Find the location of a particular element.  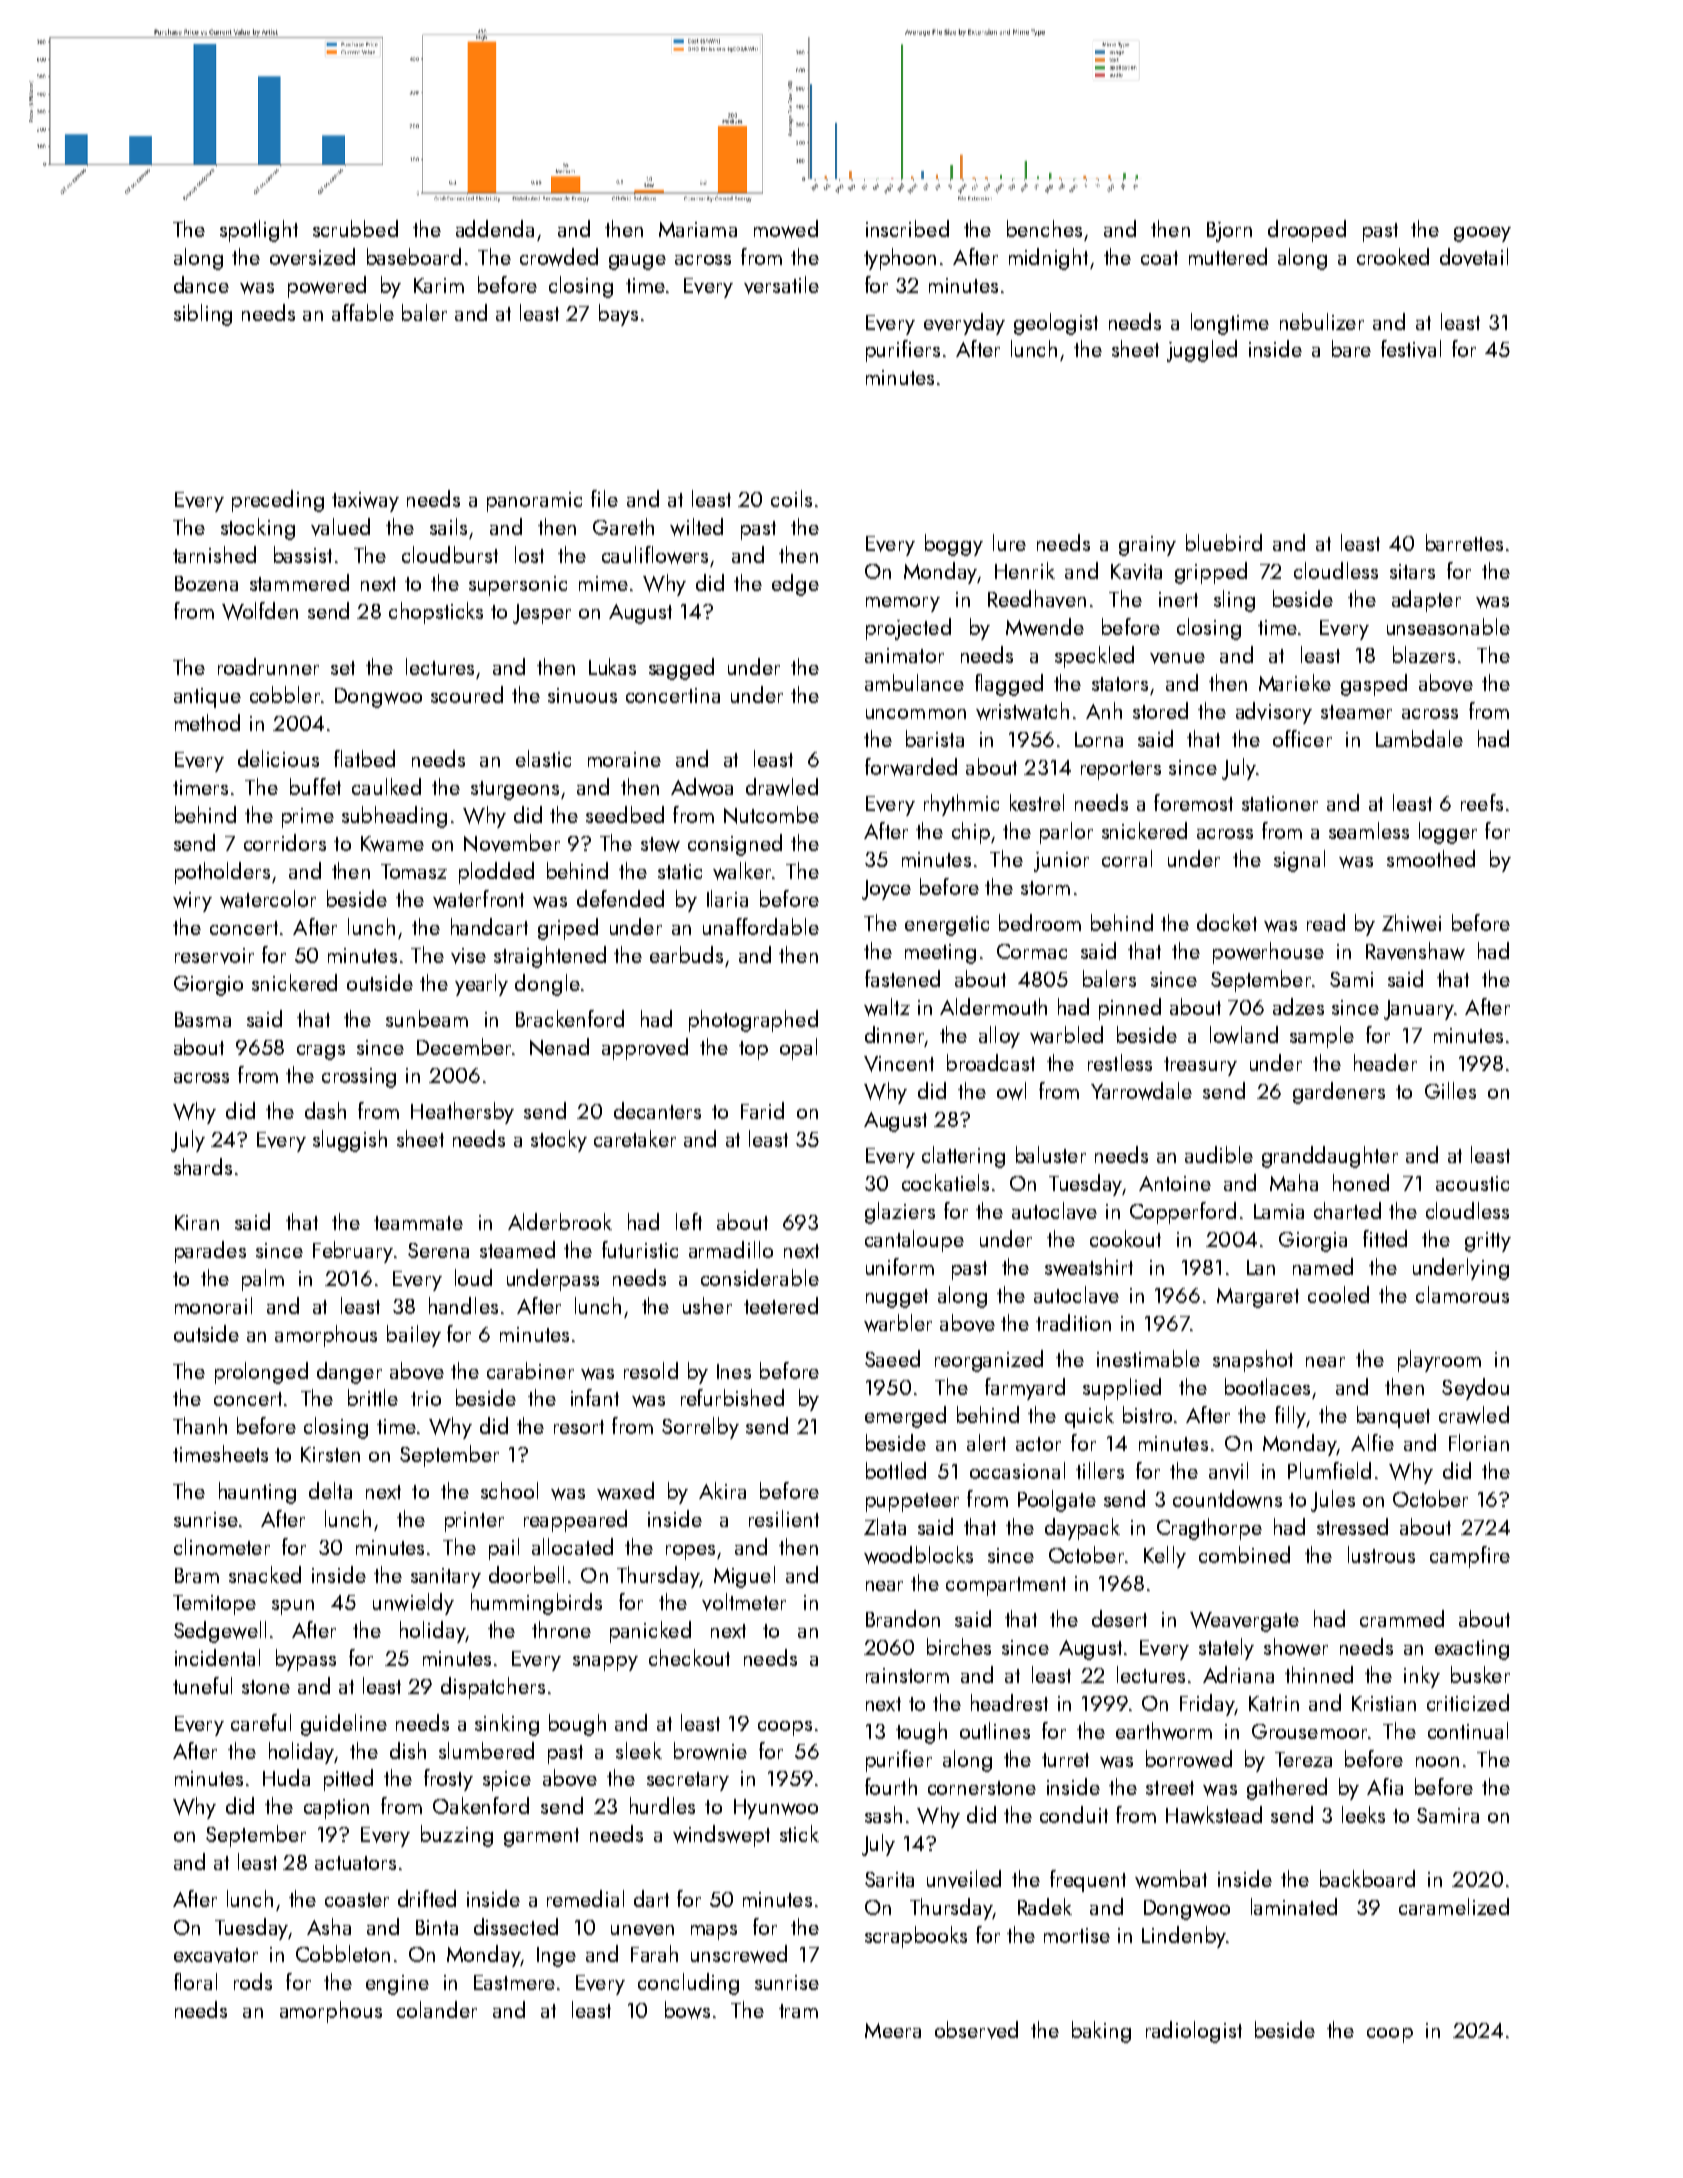

Kiran is located at coordinates (197, 1222).
